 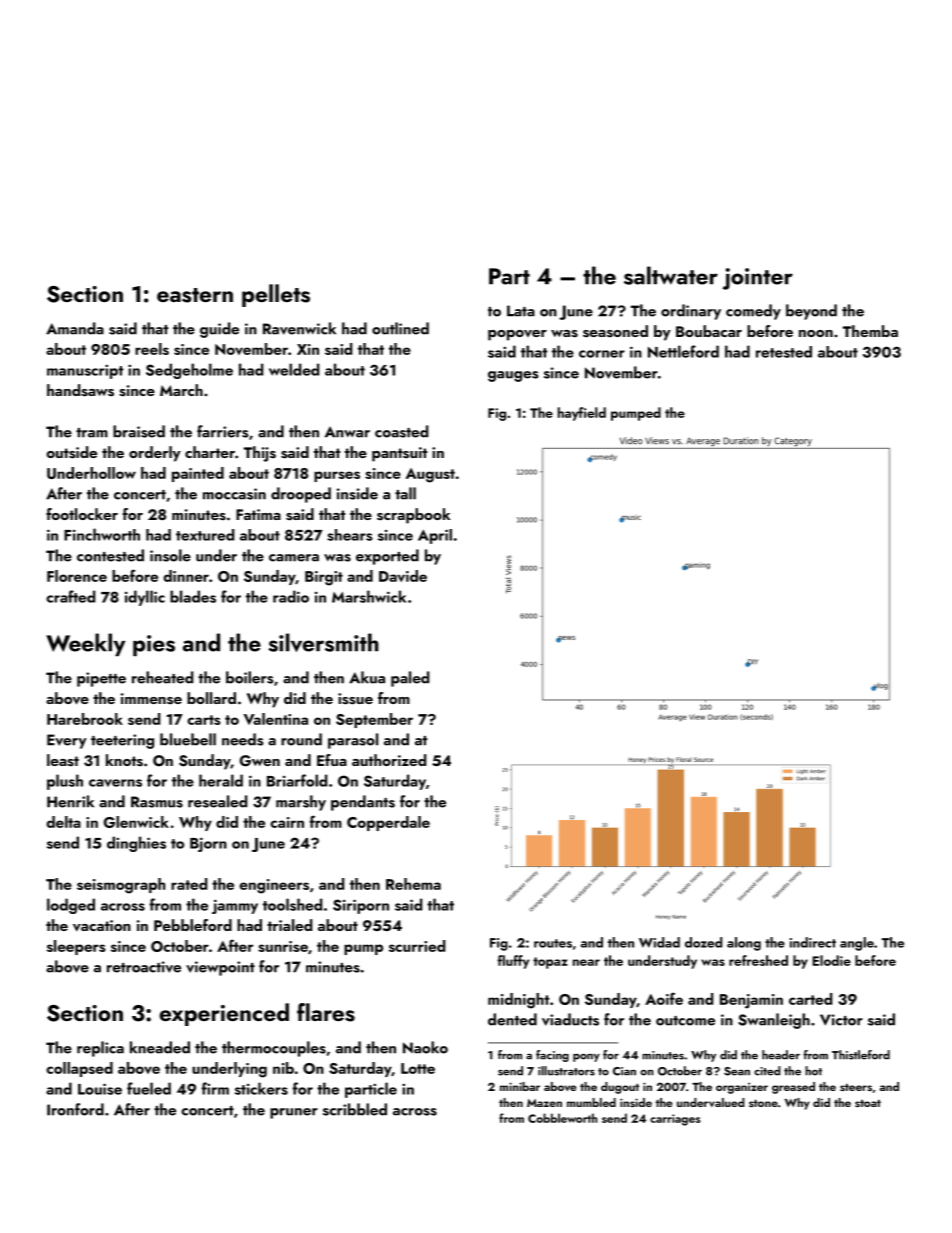 I want to click on retested, so click(x=784, y=352).
